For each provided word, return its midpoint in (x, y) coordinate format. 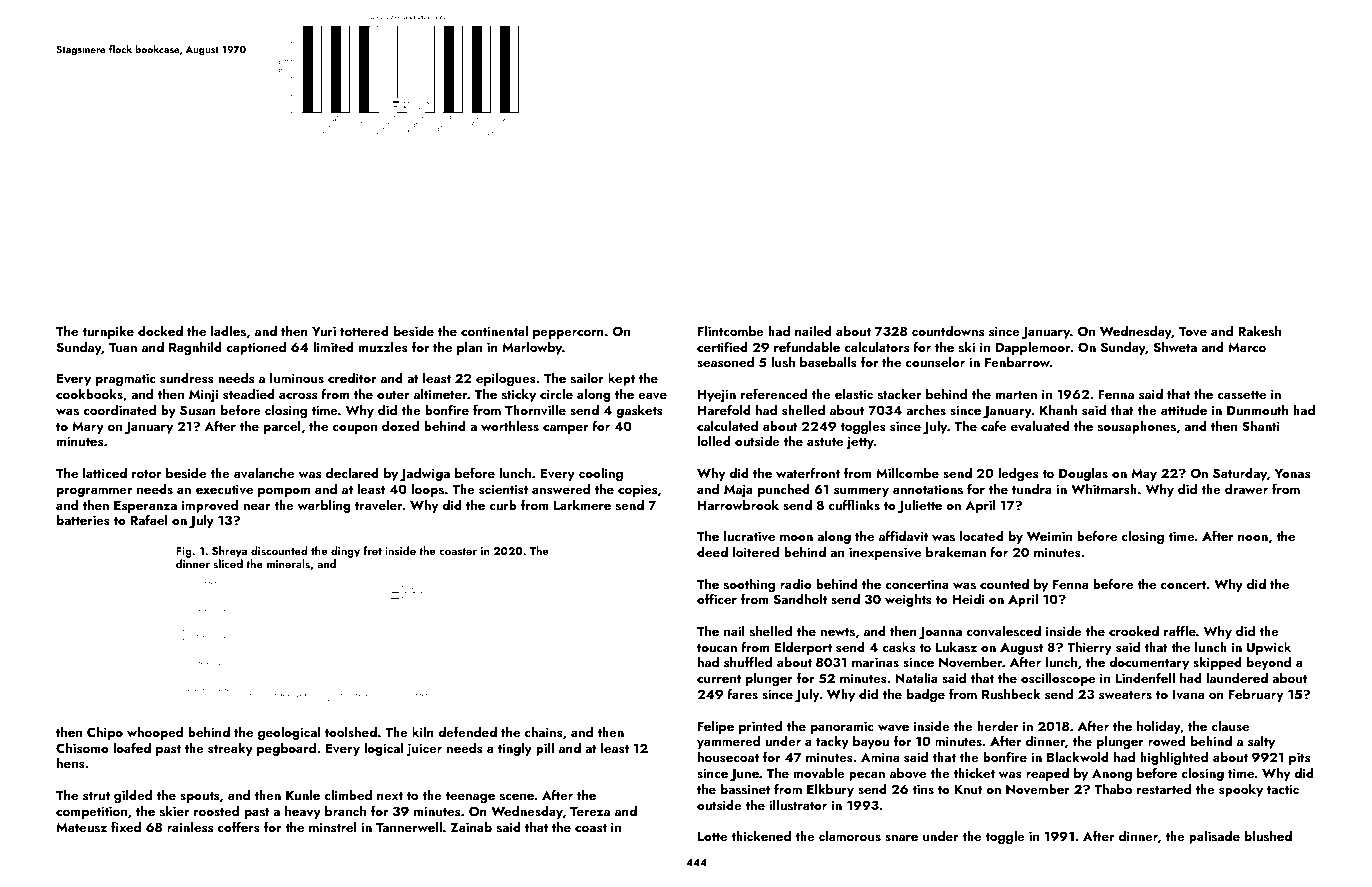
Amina (880, 757)
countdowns (948, 330)
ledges (1018, 474)
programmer (94, 492)
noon (1253, 538)
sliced (228, 563)
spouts (199, 797)
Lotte (712, 836)
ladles (228, 330)
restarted (1164, 788)
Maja (738, 490)
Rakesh (1259, 330)
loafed (132, 747)
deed (712, 551)
